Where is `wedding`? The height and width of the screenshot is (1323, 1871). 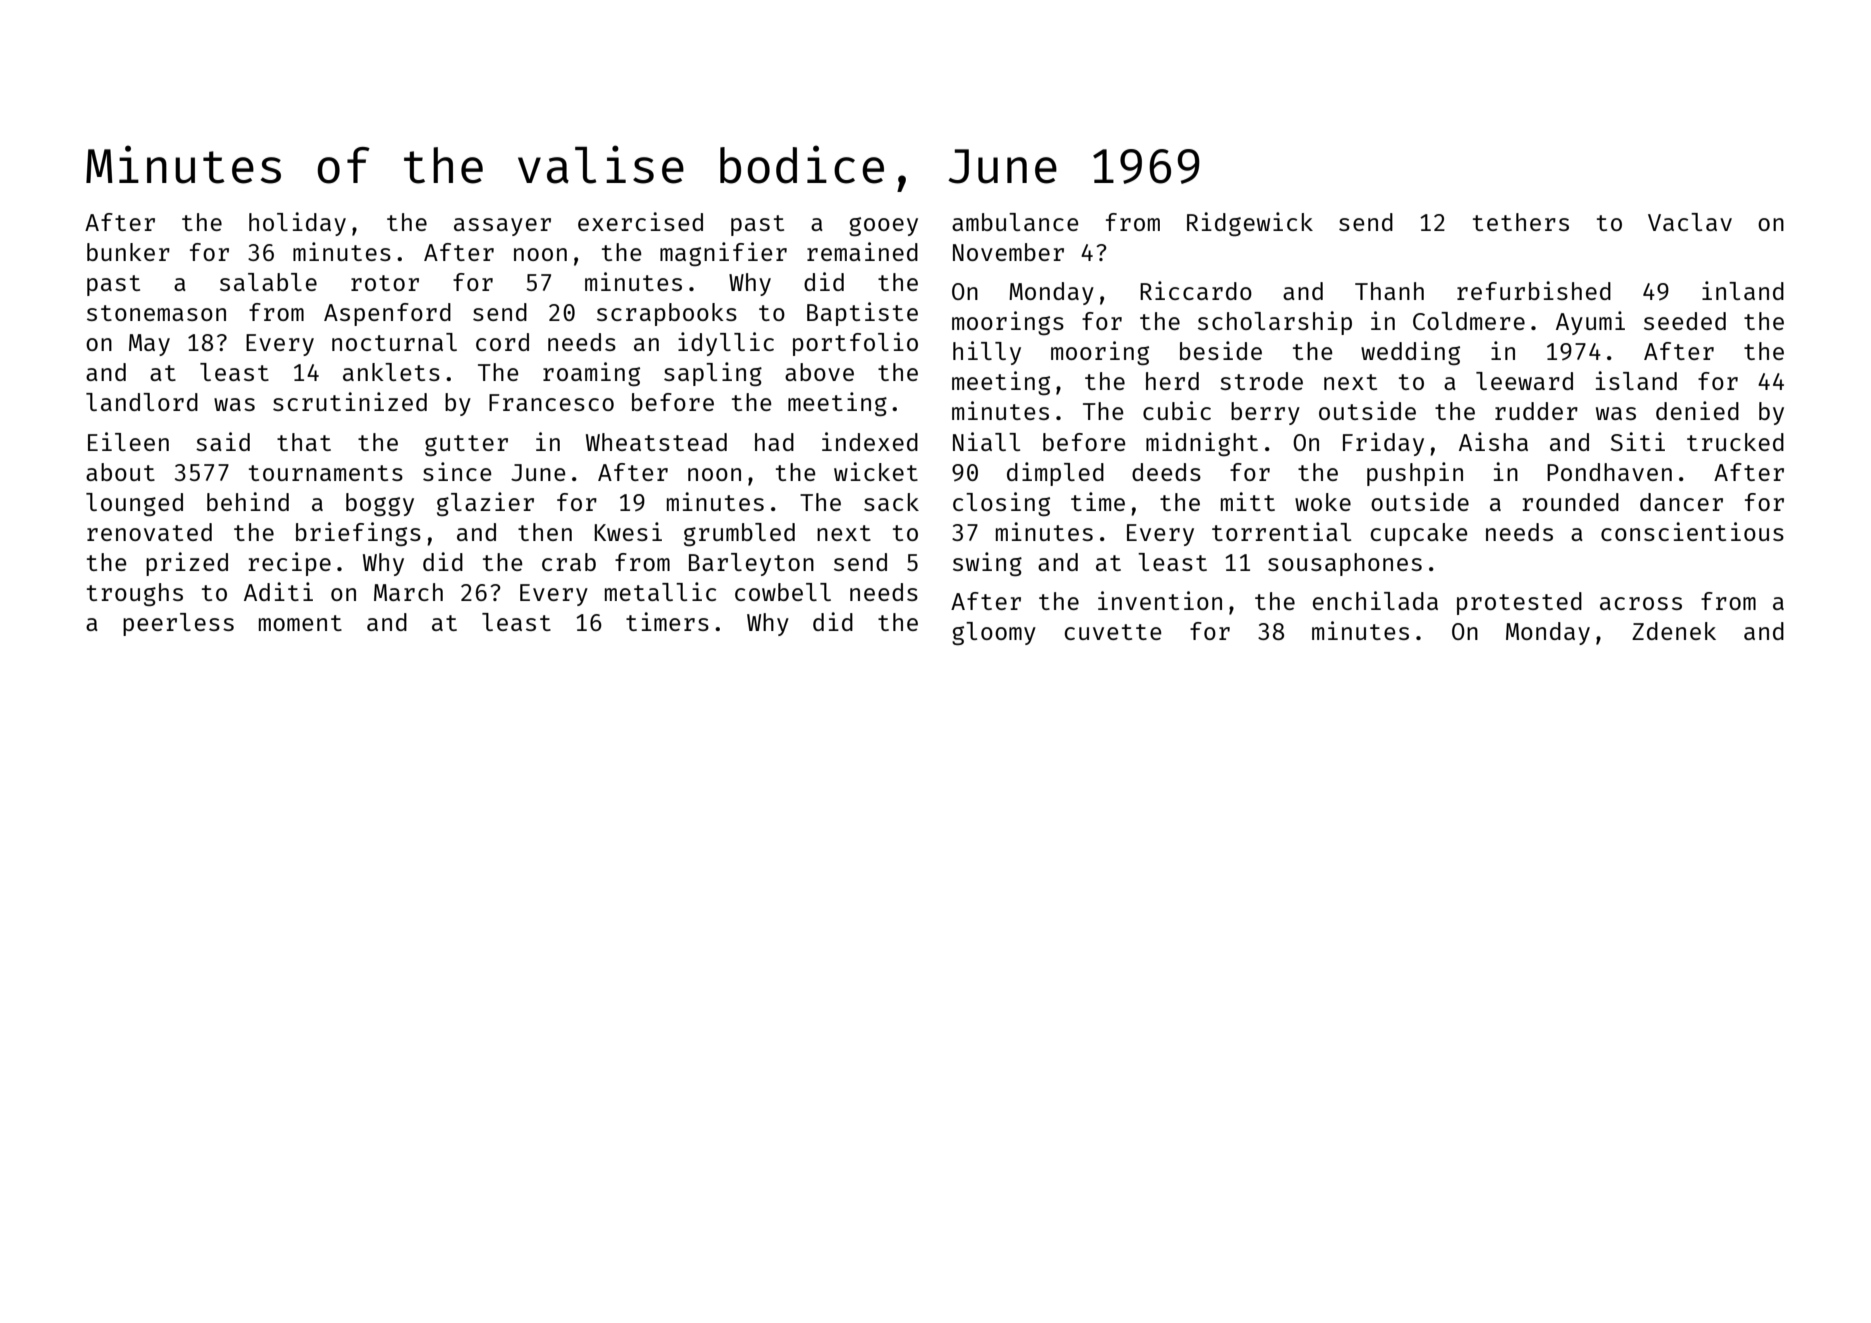
wedding is located at coordinates (1410, 353).
